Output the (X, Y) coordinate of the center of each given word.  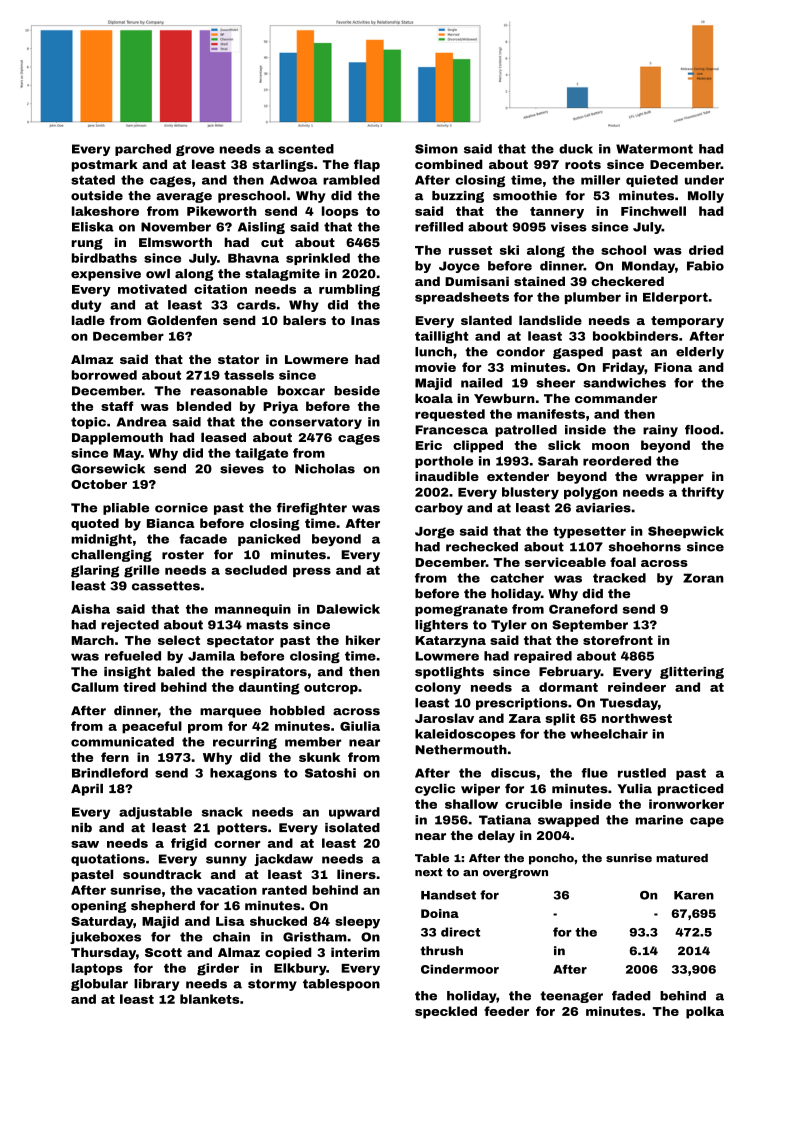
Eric (428, 445)
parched (143, 150)
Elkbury (300, 969)
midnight (102, 540)
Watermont (654, 149)
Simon (436, 149)
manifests (551, 414)
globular (99, 985)
